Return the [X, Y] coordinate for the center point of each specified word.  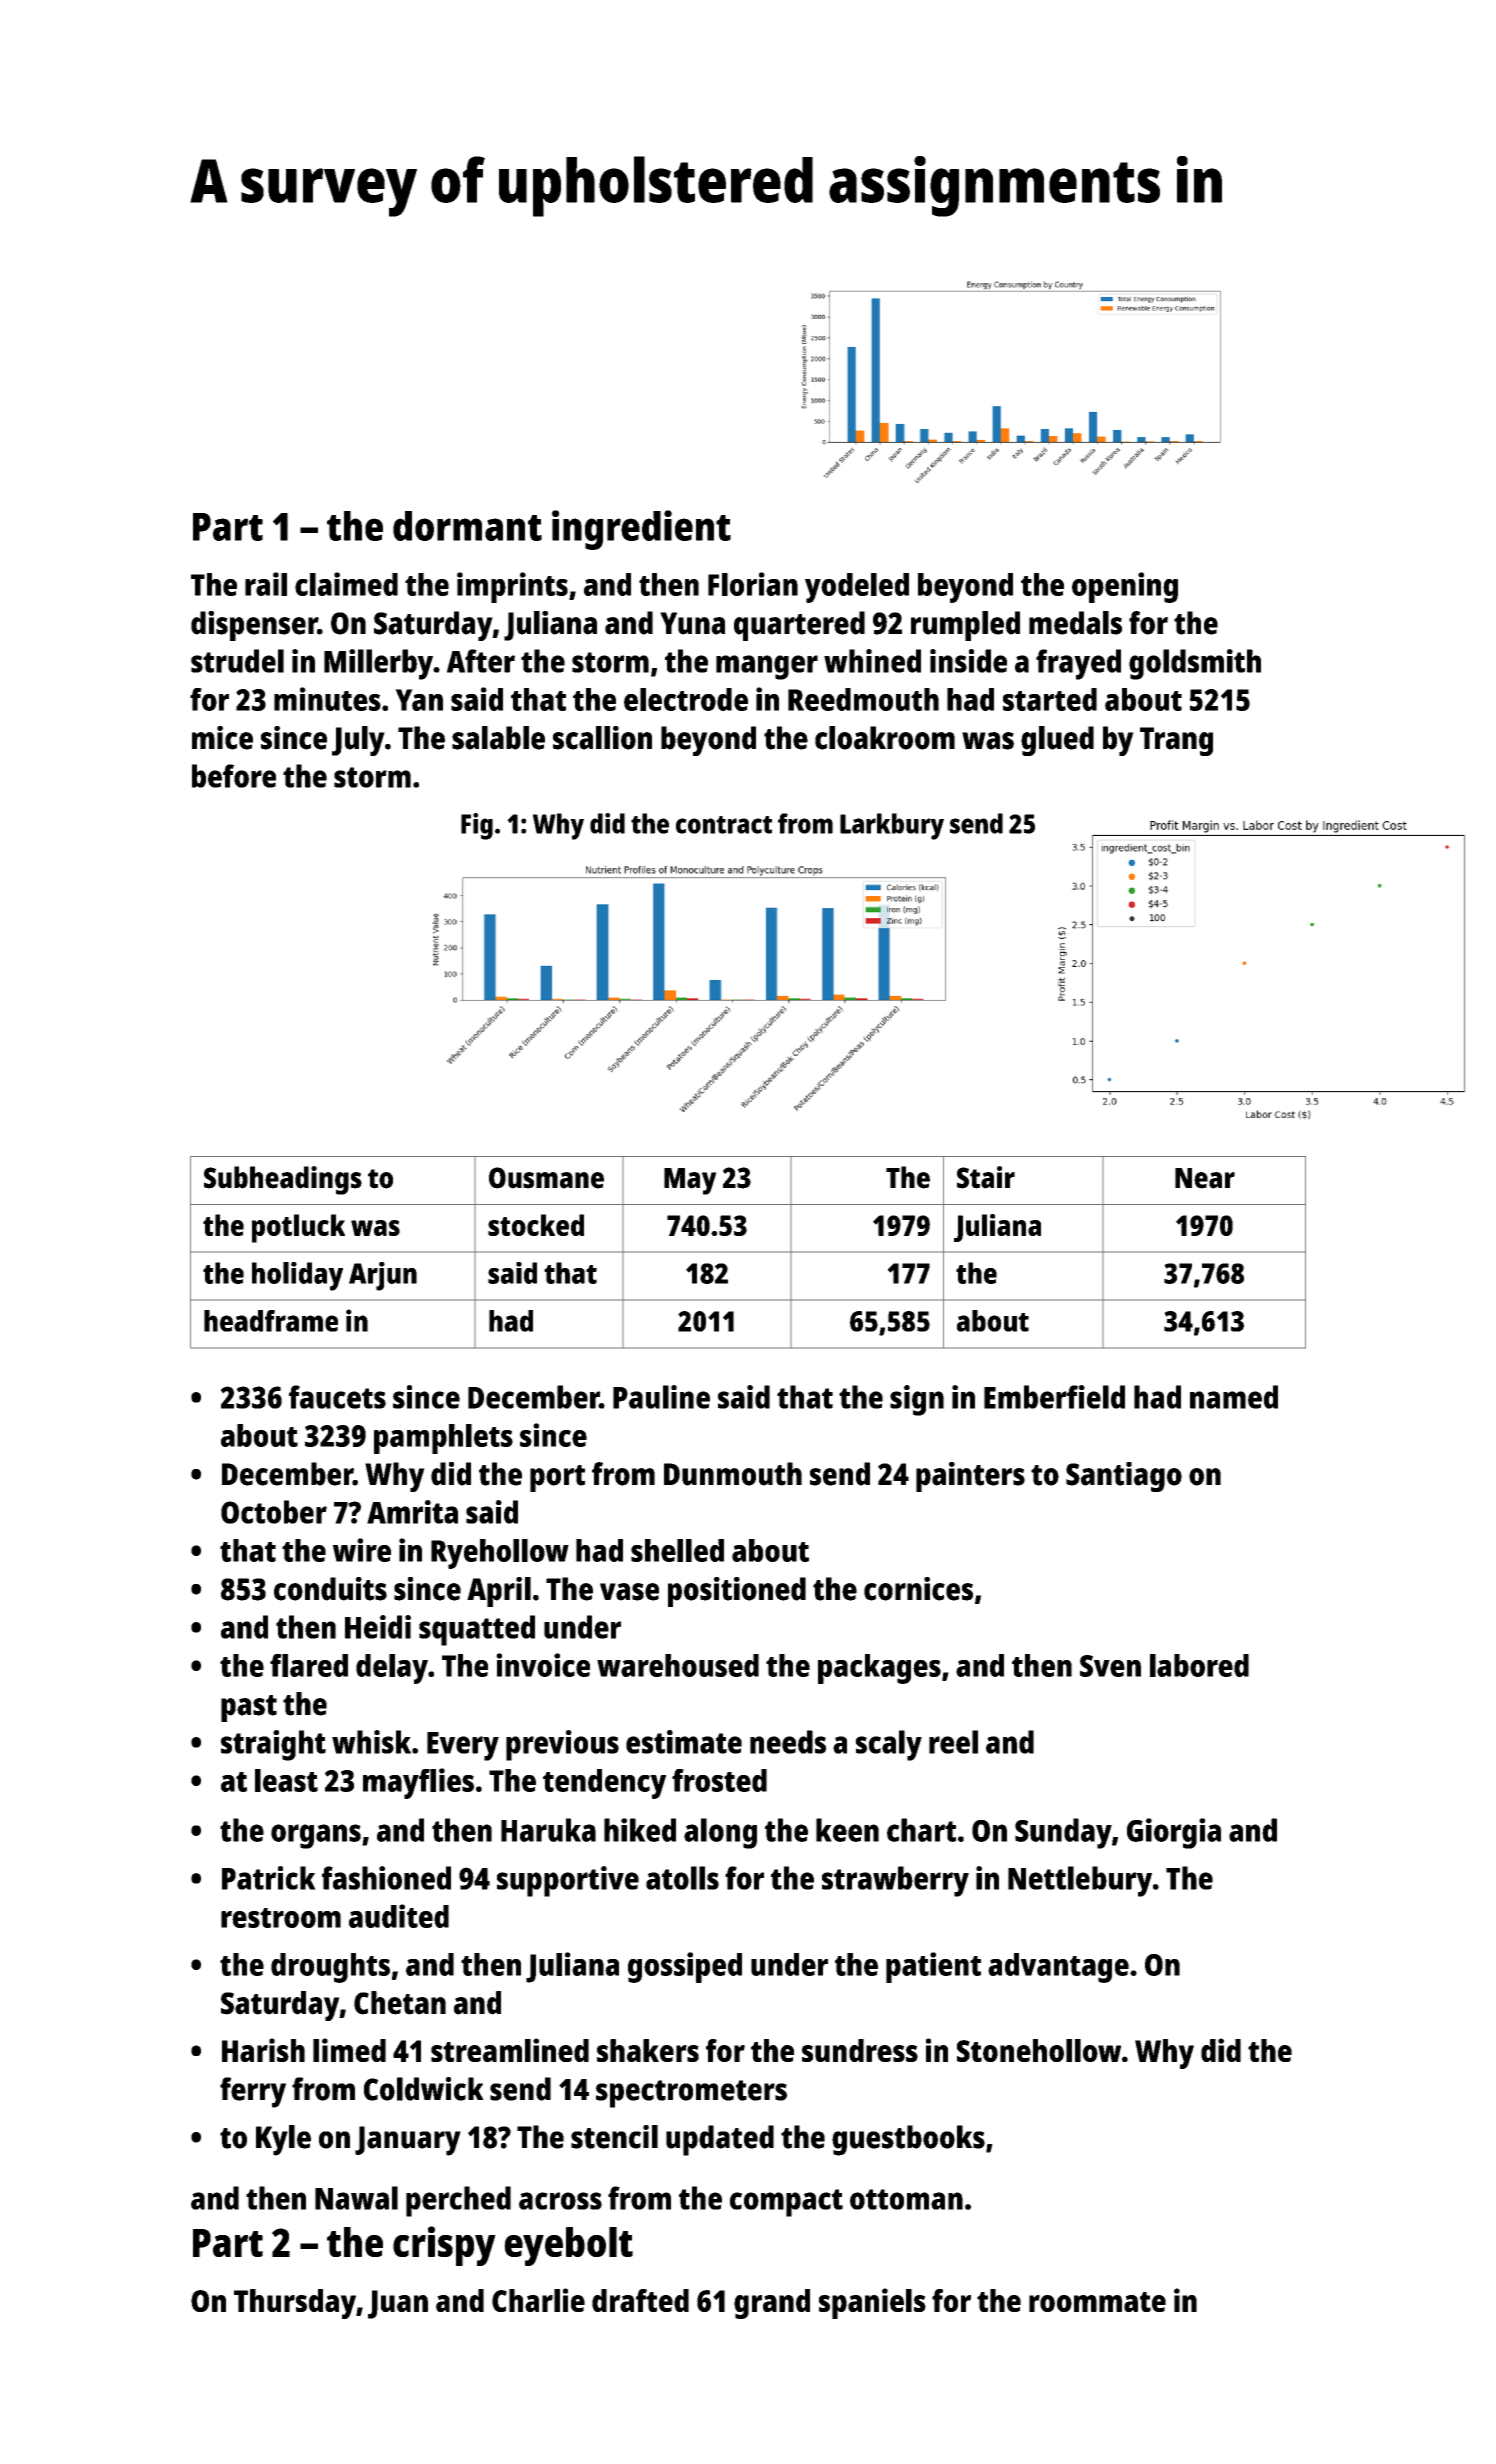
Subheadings [283, 1180]
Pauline [661, 1397]
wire [362, 1550]
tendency [604, 1784]
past [249, 1708]
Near [1205, 1178]
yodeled [857, 588]
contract [724, 825]
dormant [467, 526]
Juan [398, 2304]
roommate [1097, 2302]
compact [786, 2203]
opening [1125, 587]
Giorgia [1174, 1833]
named [1234, 1397]
